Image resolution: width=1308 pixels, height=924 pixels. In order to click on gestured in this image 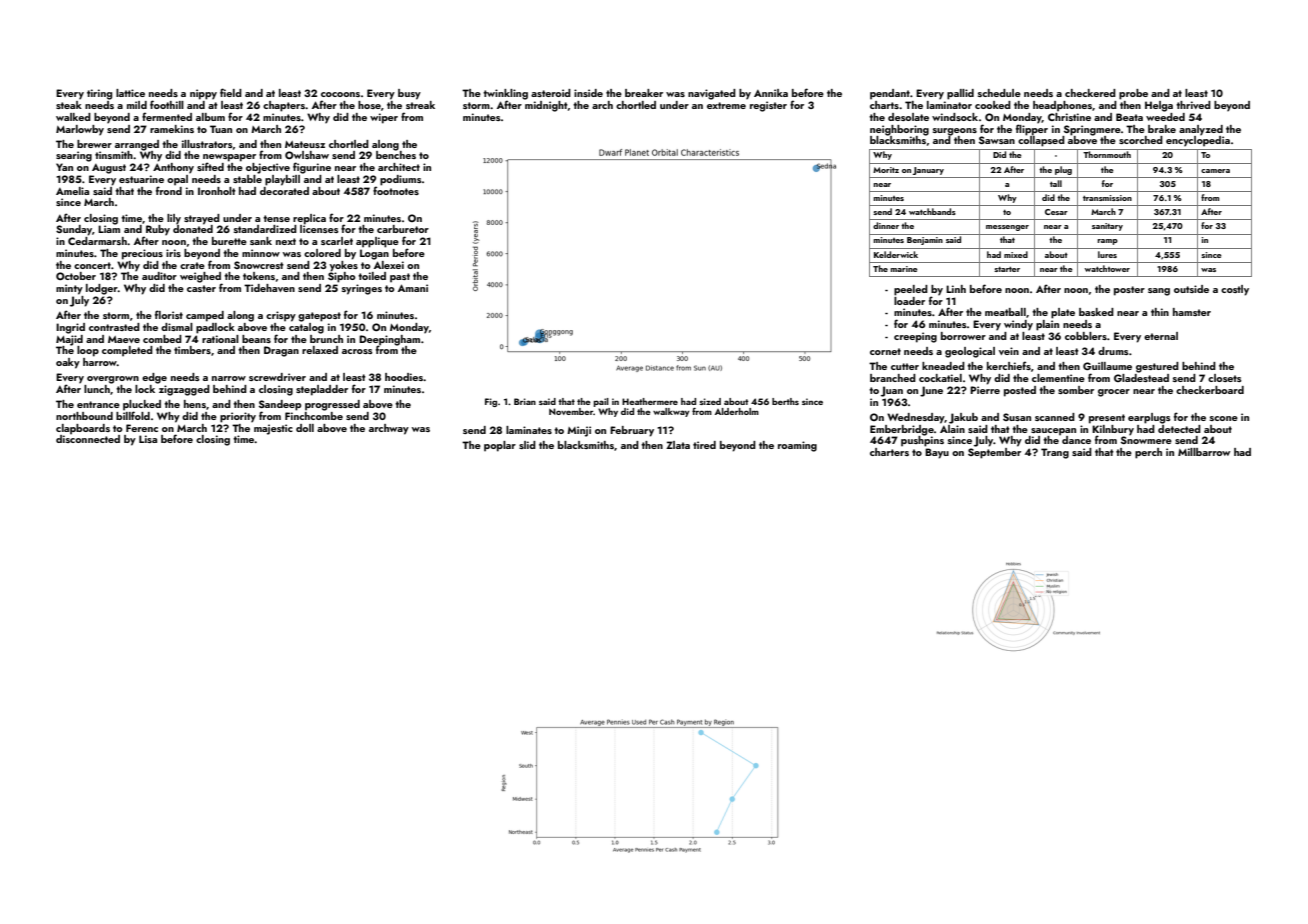, I will do `click(1157, 367)`.
